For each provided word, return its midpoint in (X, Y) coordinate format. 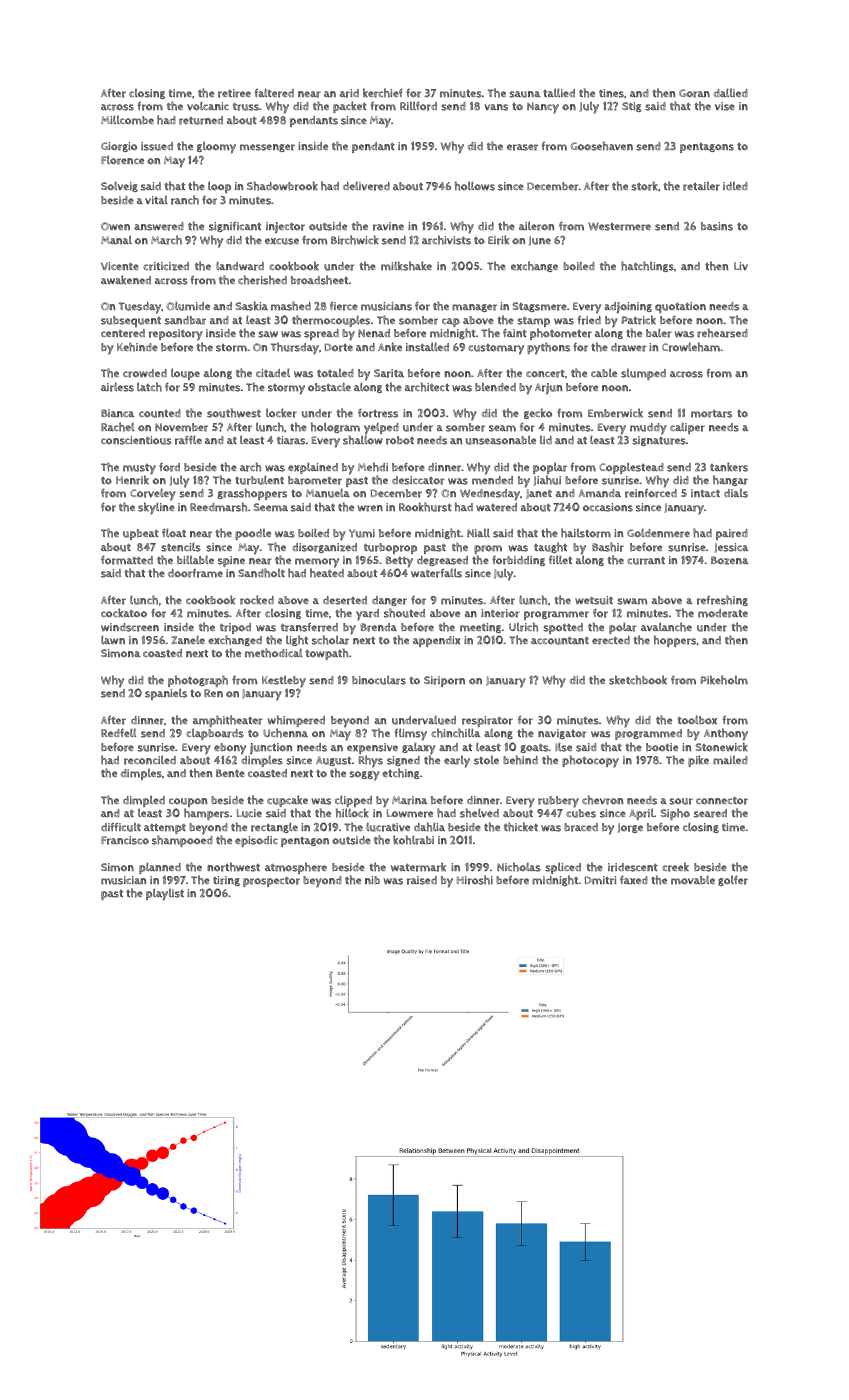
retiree (234, 93)
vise (725, 106)
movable (693, 880)
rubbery (558, 802)
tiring (226, 881)
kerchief (383, 93)
